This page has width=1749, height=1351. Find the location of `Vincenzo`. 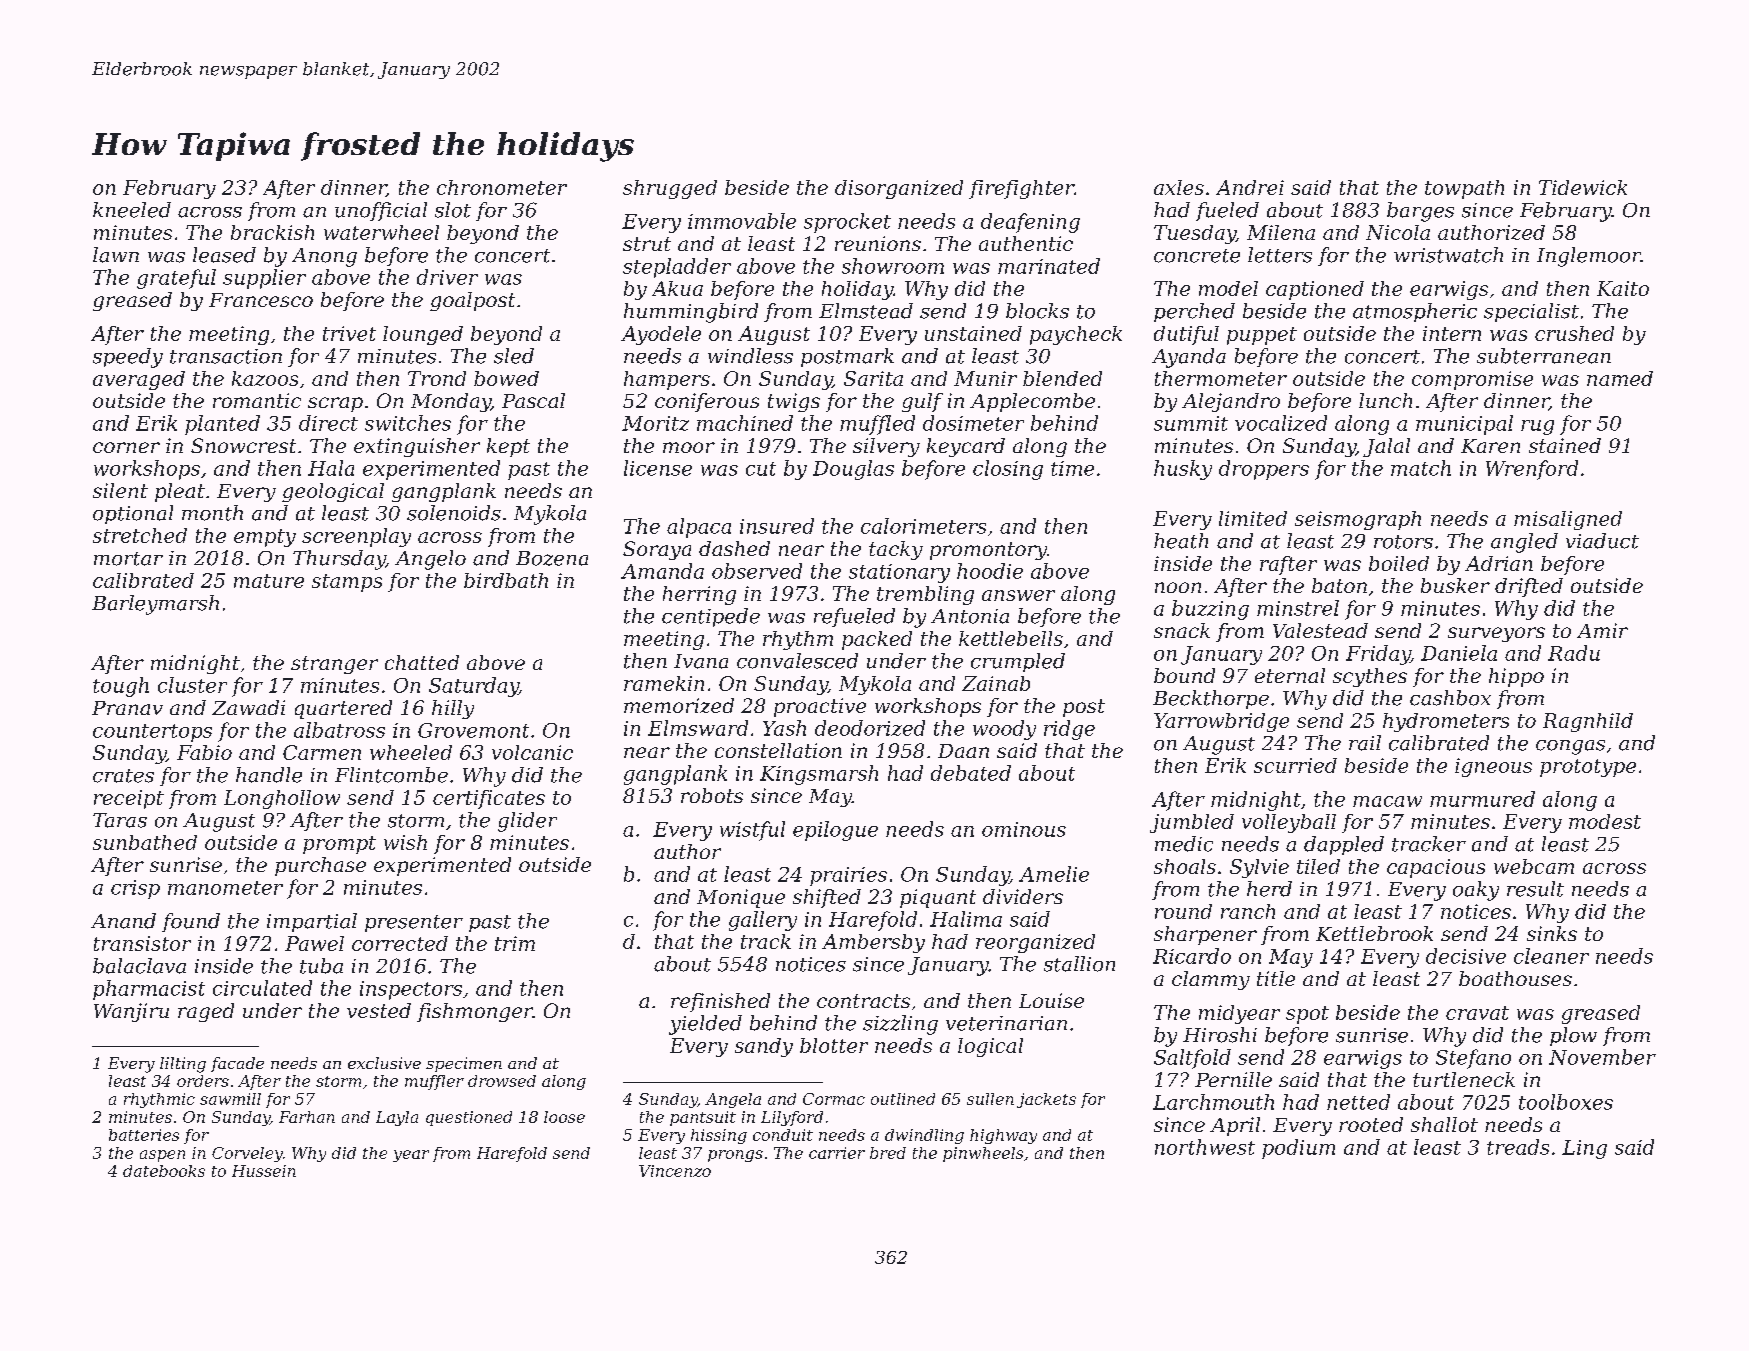

Vincenzo is located at coordinates (675, 1171).
